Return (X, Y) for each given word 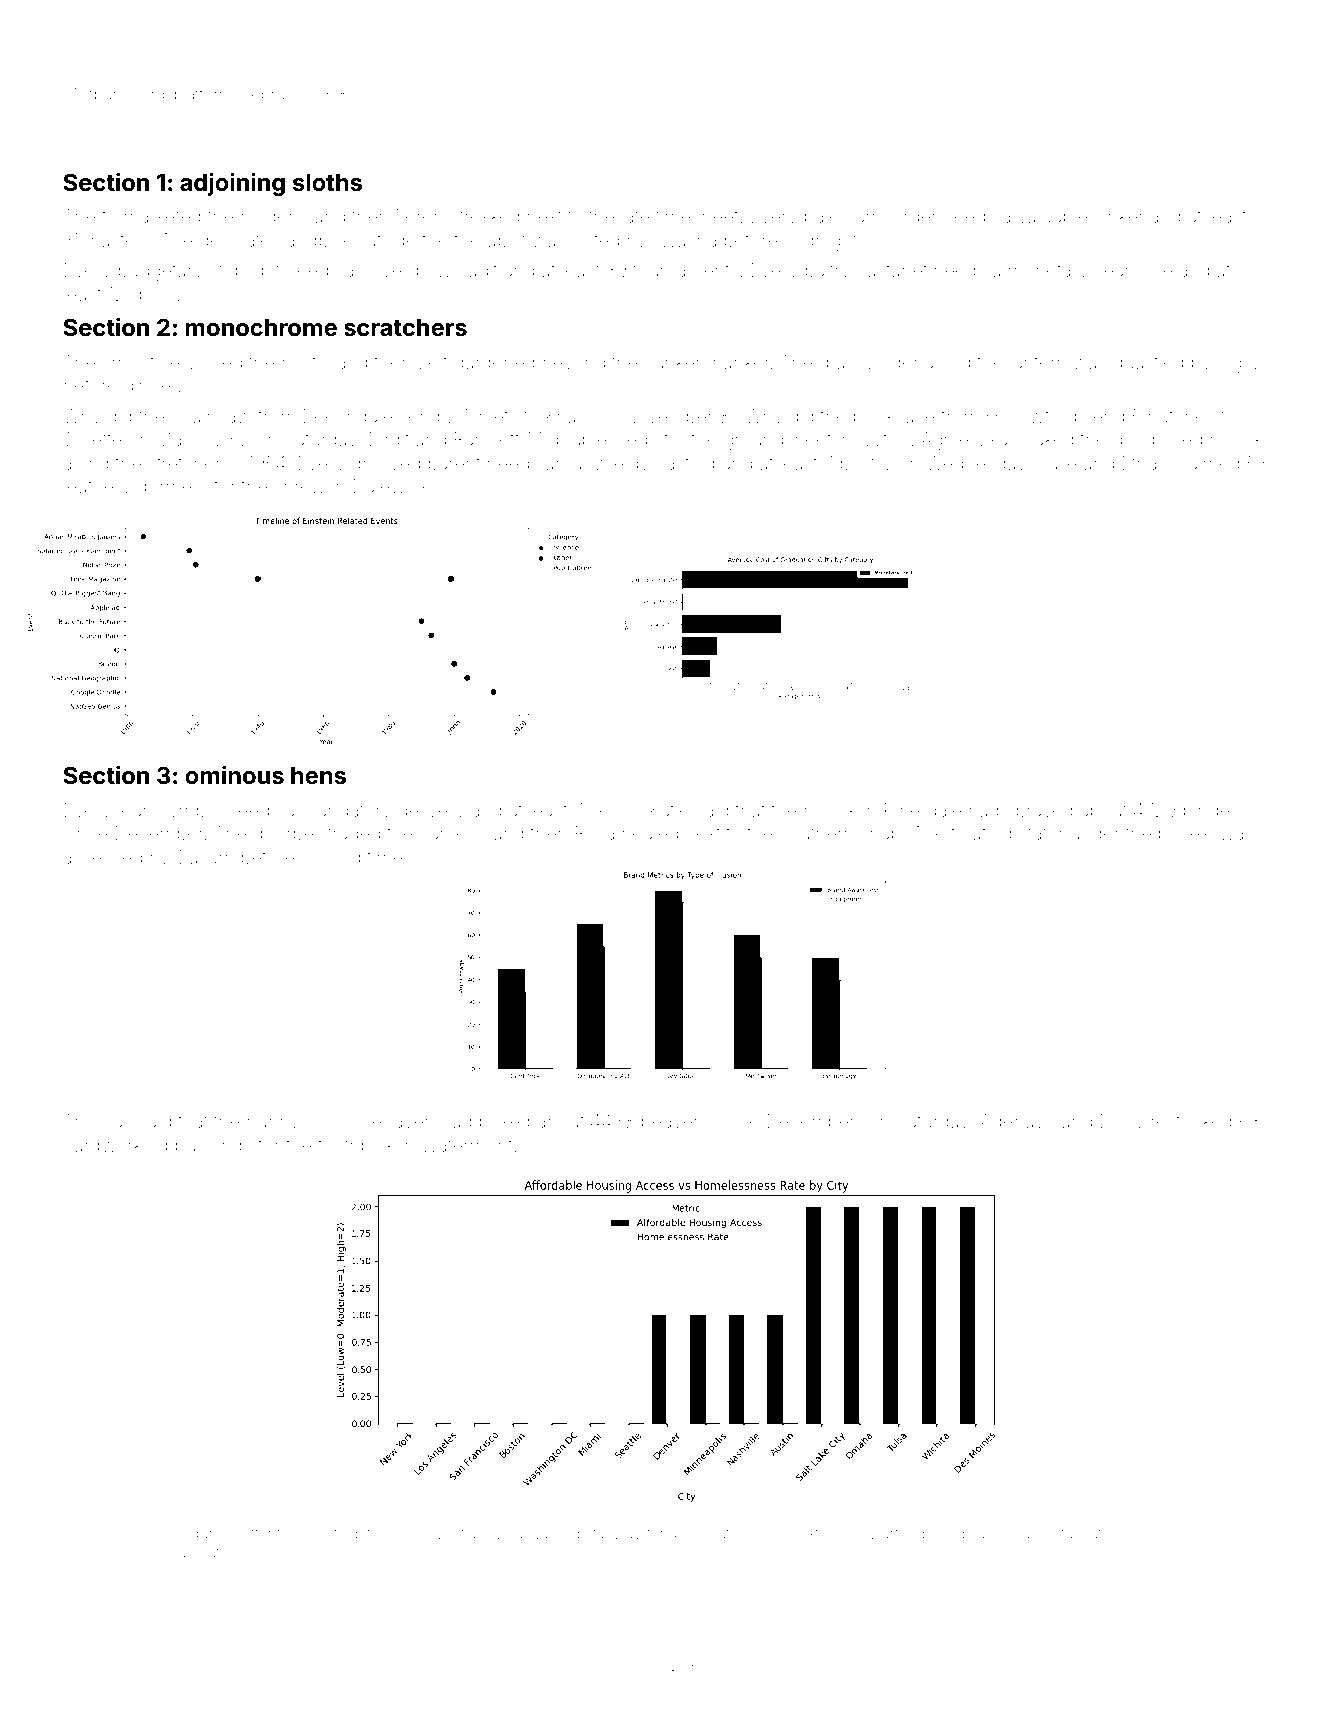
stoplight (245, 272)
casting (685, 465)
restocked (1192, 1121)
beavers (675, 1121)
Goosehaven (380, 1121)
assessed (102, 857)
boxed (505, 1121)
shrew (300, 486)
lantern (1038, 362)
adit (483, 270)
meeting (330, 1536)
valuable (1052, 216)
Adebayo (1017, 1123)
